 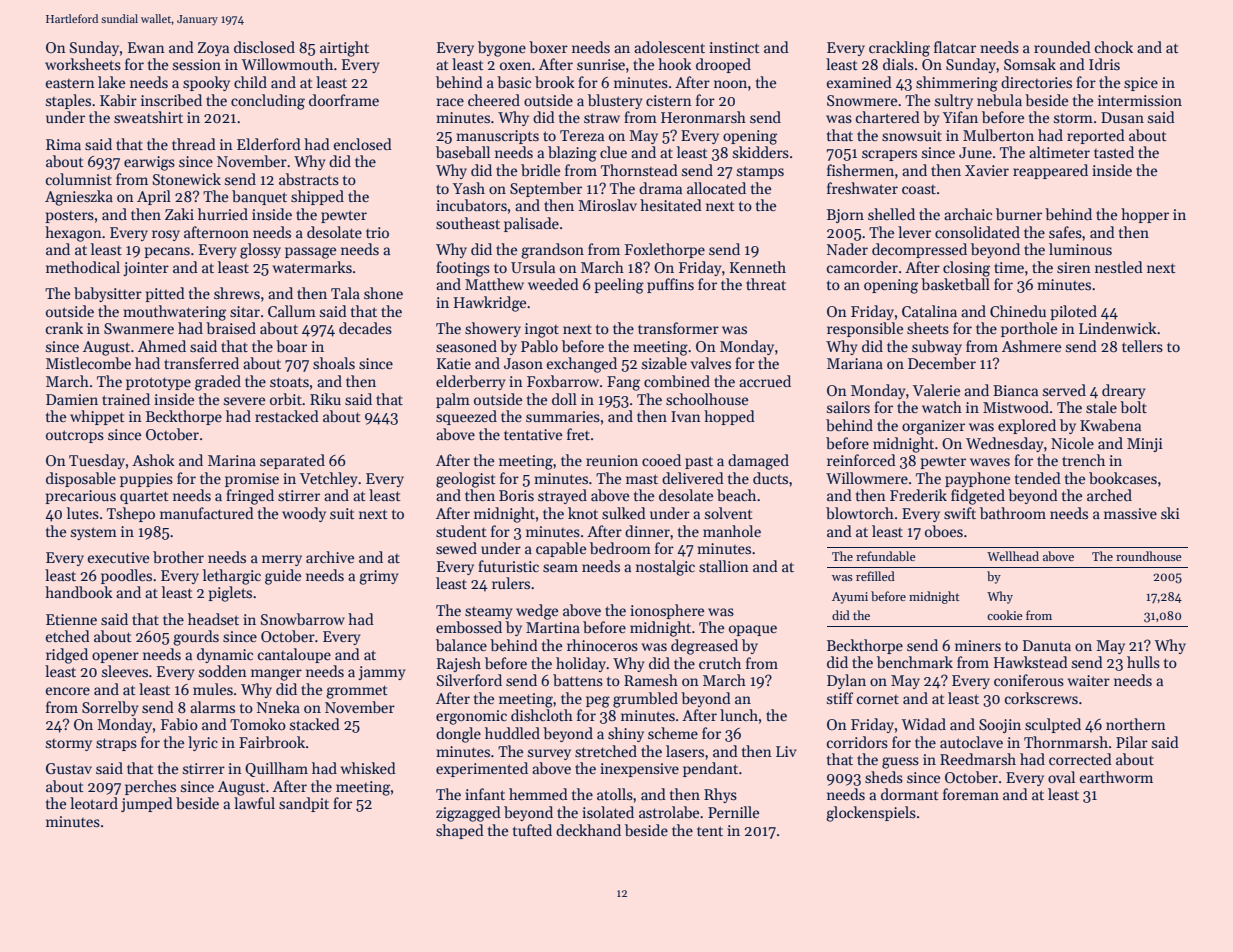 I want to click on seam, so click(x=560, y=568).
